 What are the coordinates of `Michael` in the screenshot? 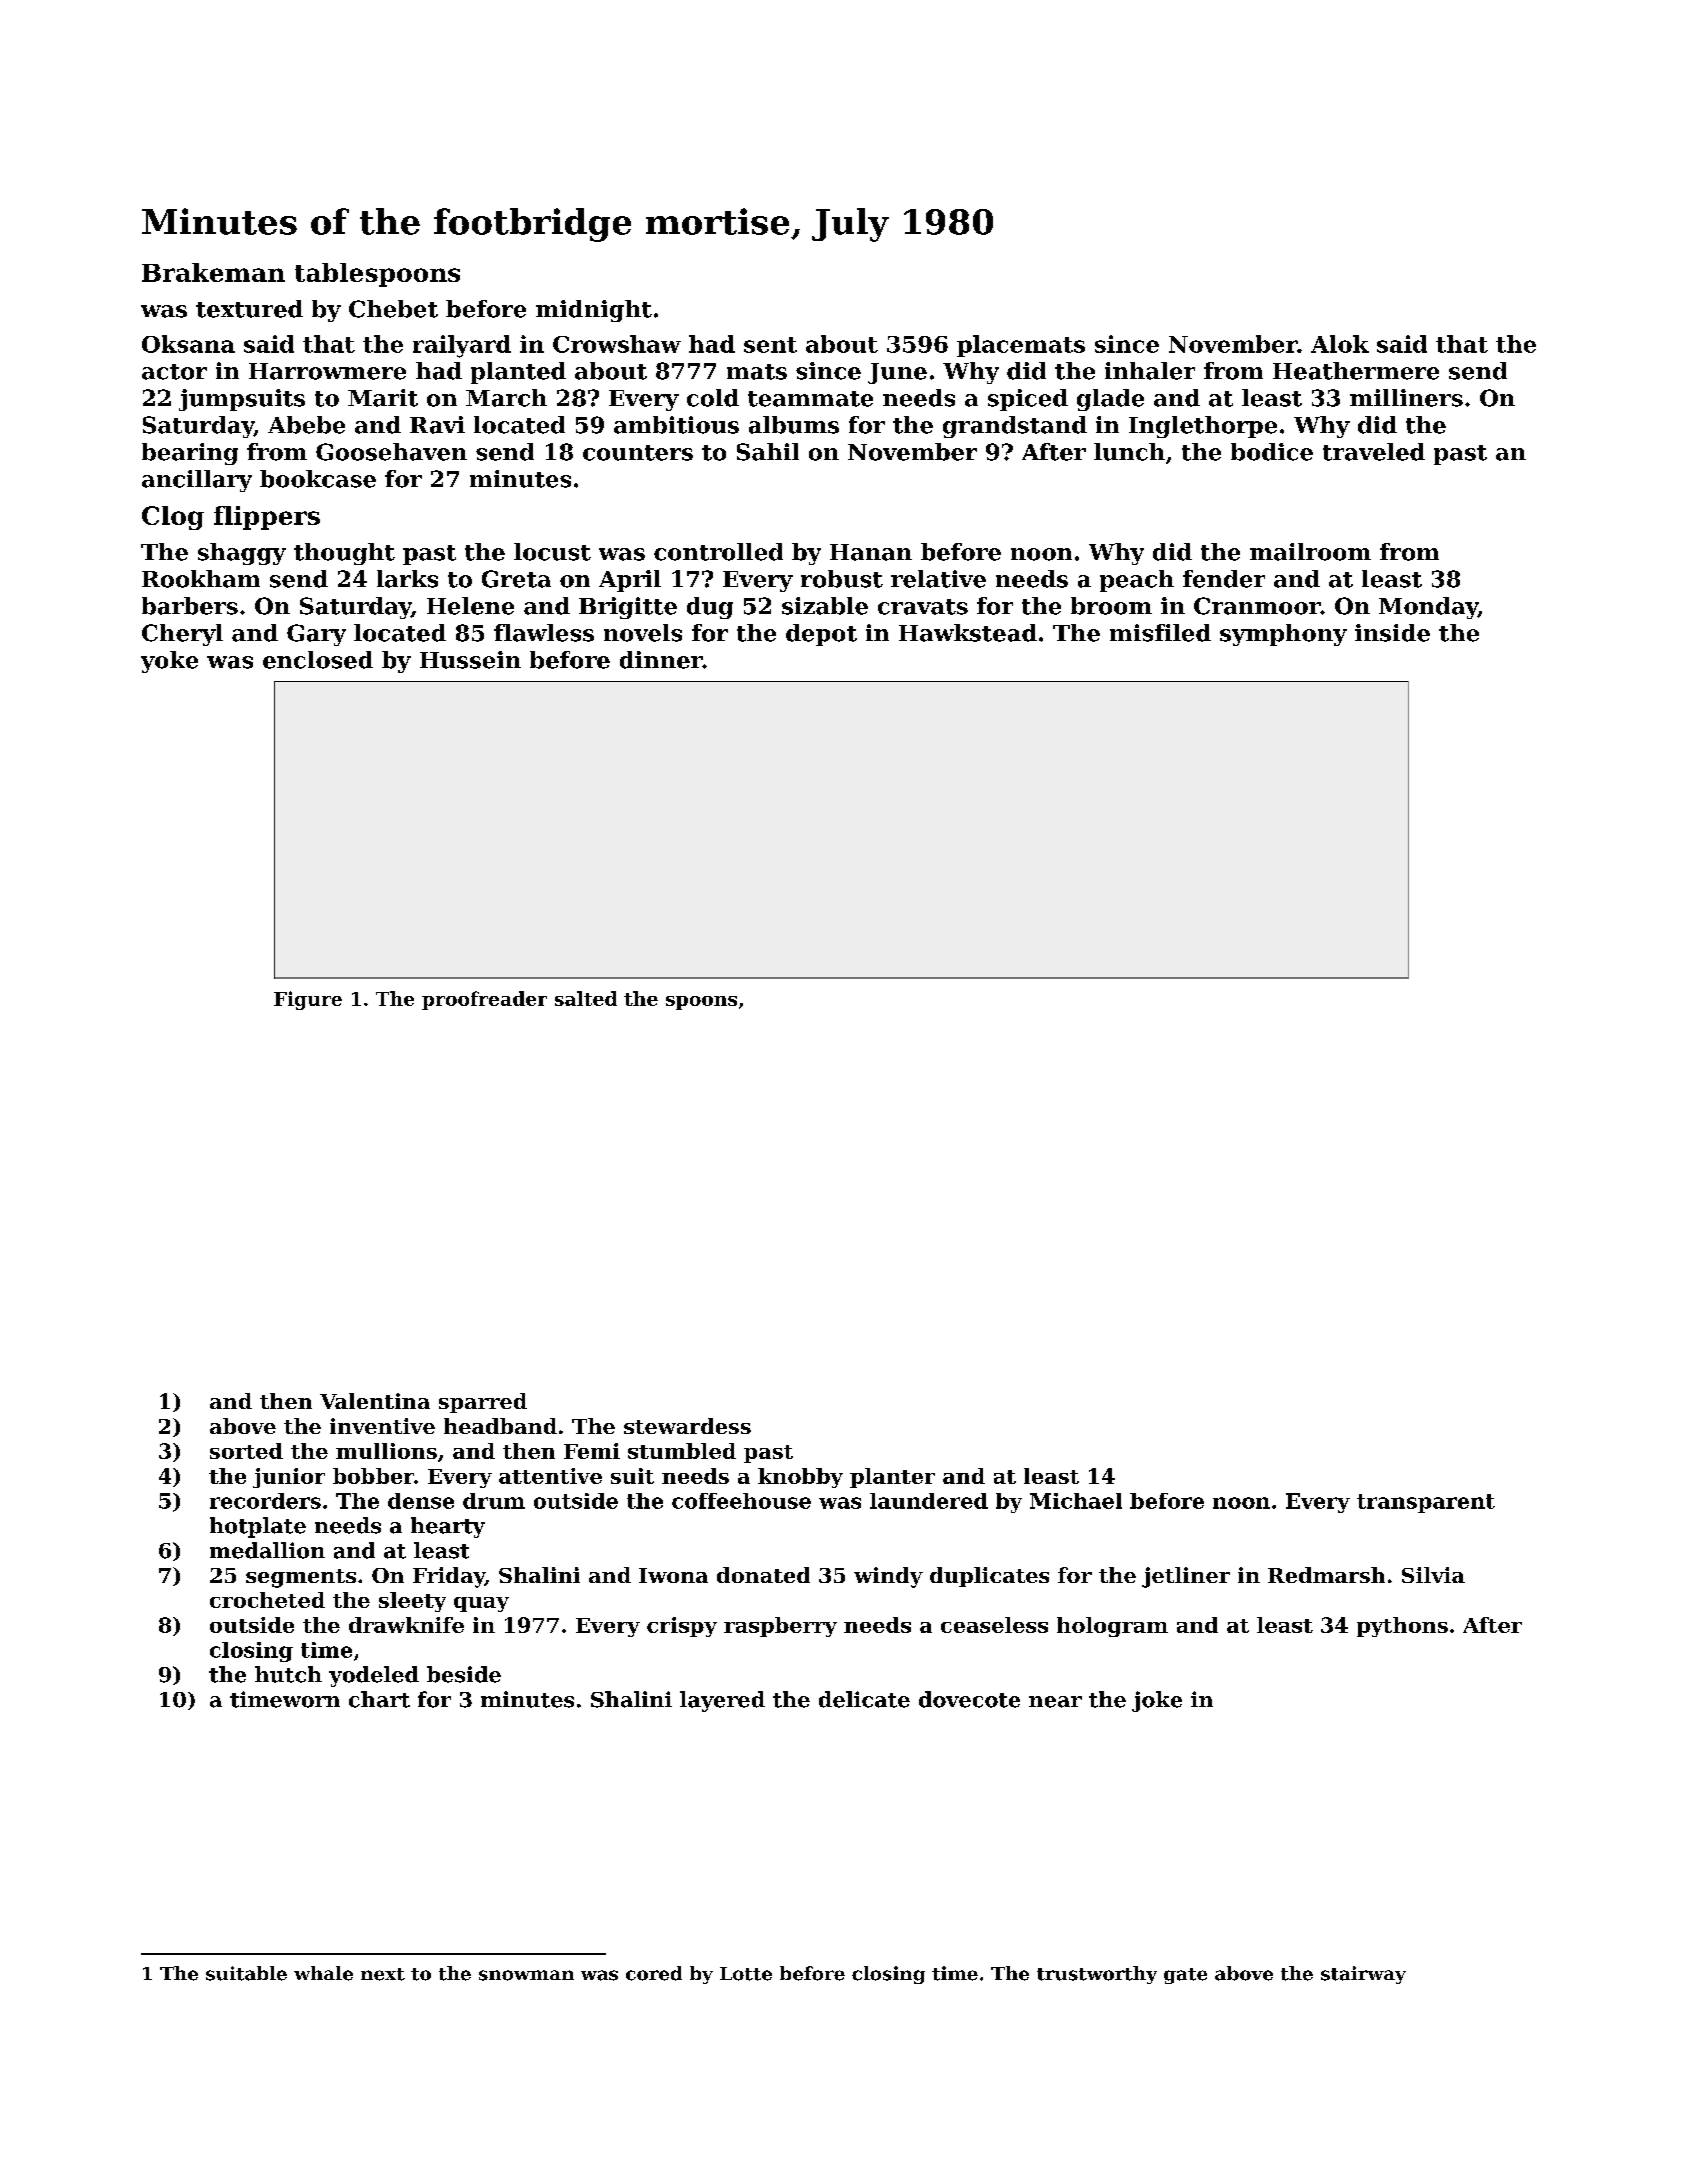 It's located at (1076, 1501).
